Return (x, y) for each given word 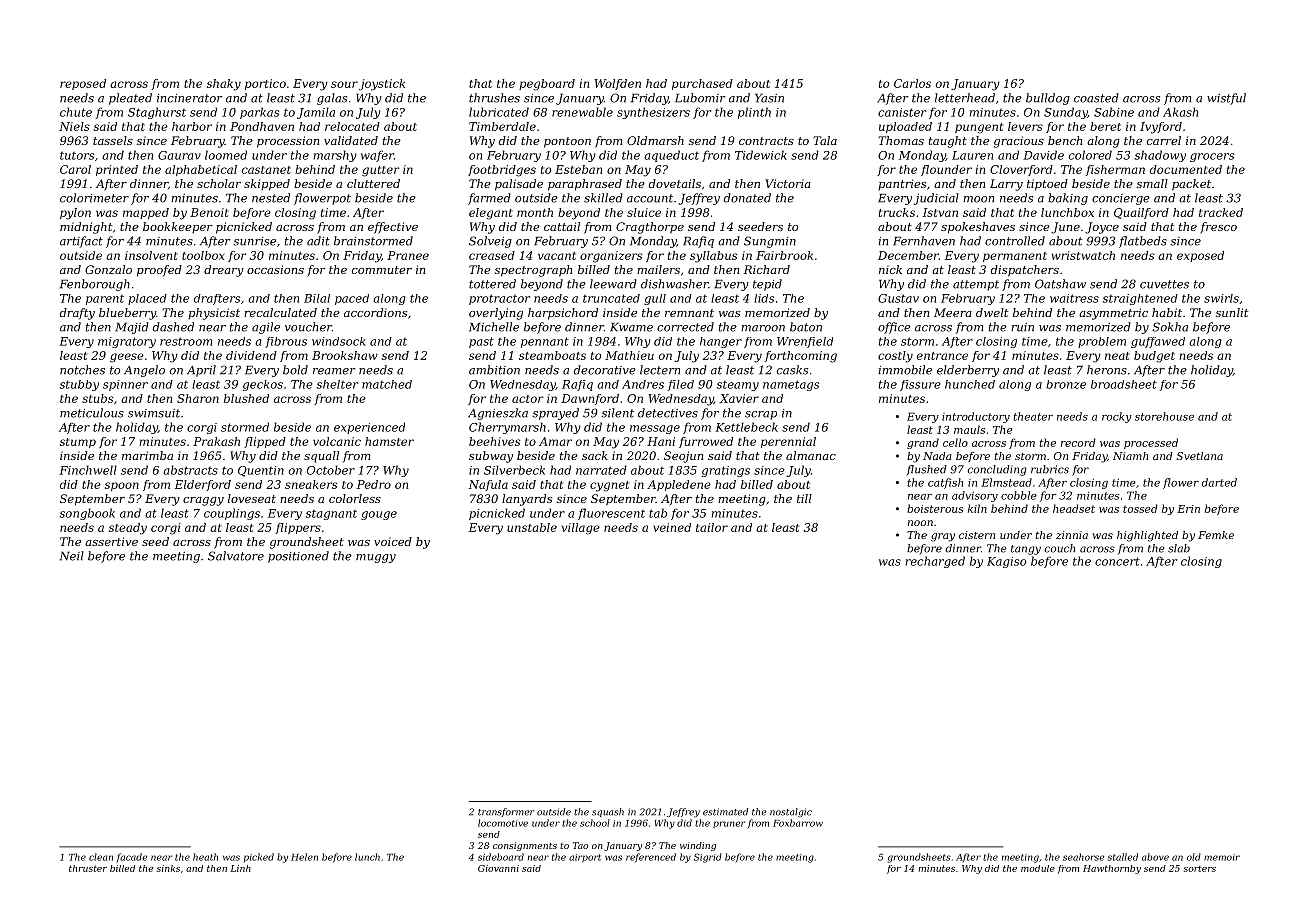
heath (205, 857)
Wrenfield (805, 342)
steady (128, 529)
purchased (702, 84)
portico (265, 84)
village (581, 529)
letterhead (965, 98)
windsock (339, 341)
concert (1117, 561)
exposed (1200, 256)
